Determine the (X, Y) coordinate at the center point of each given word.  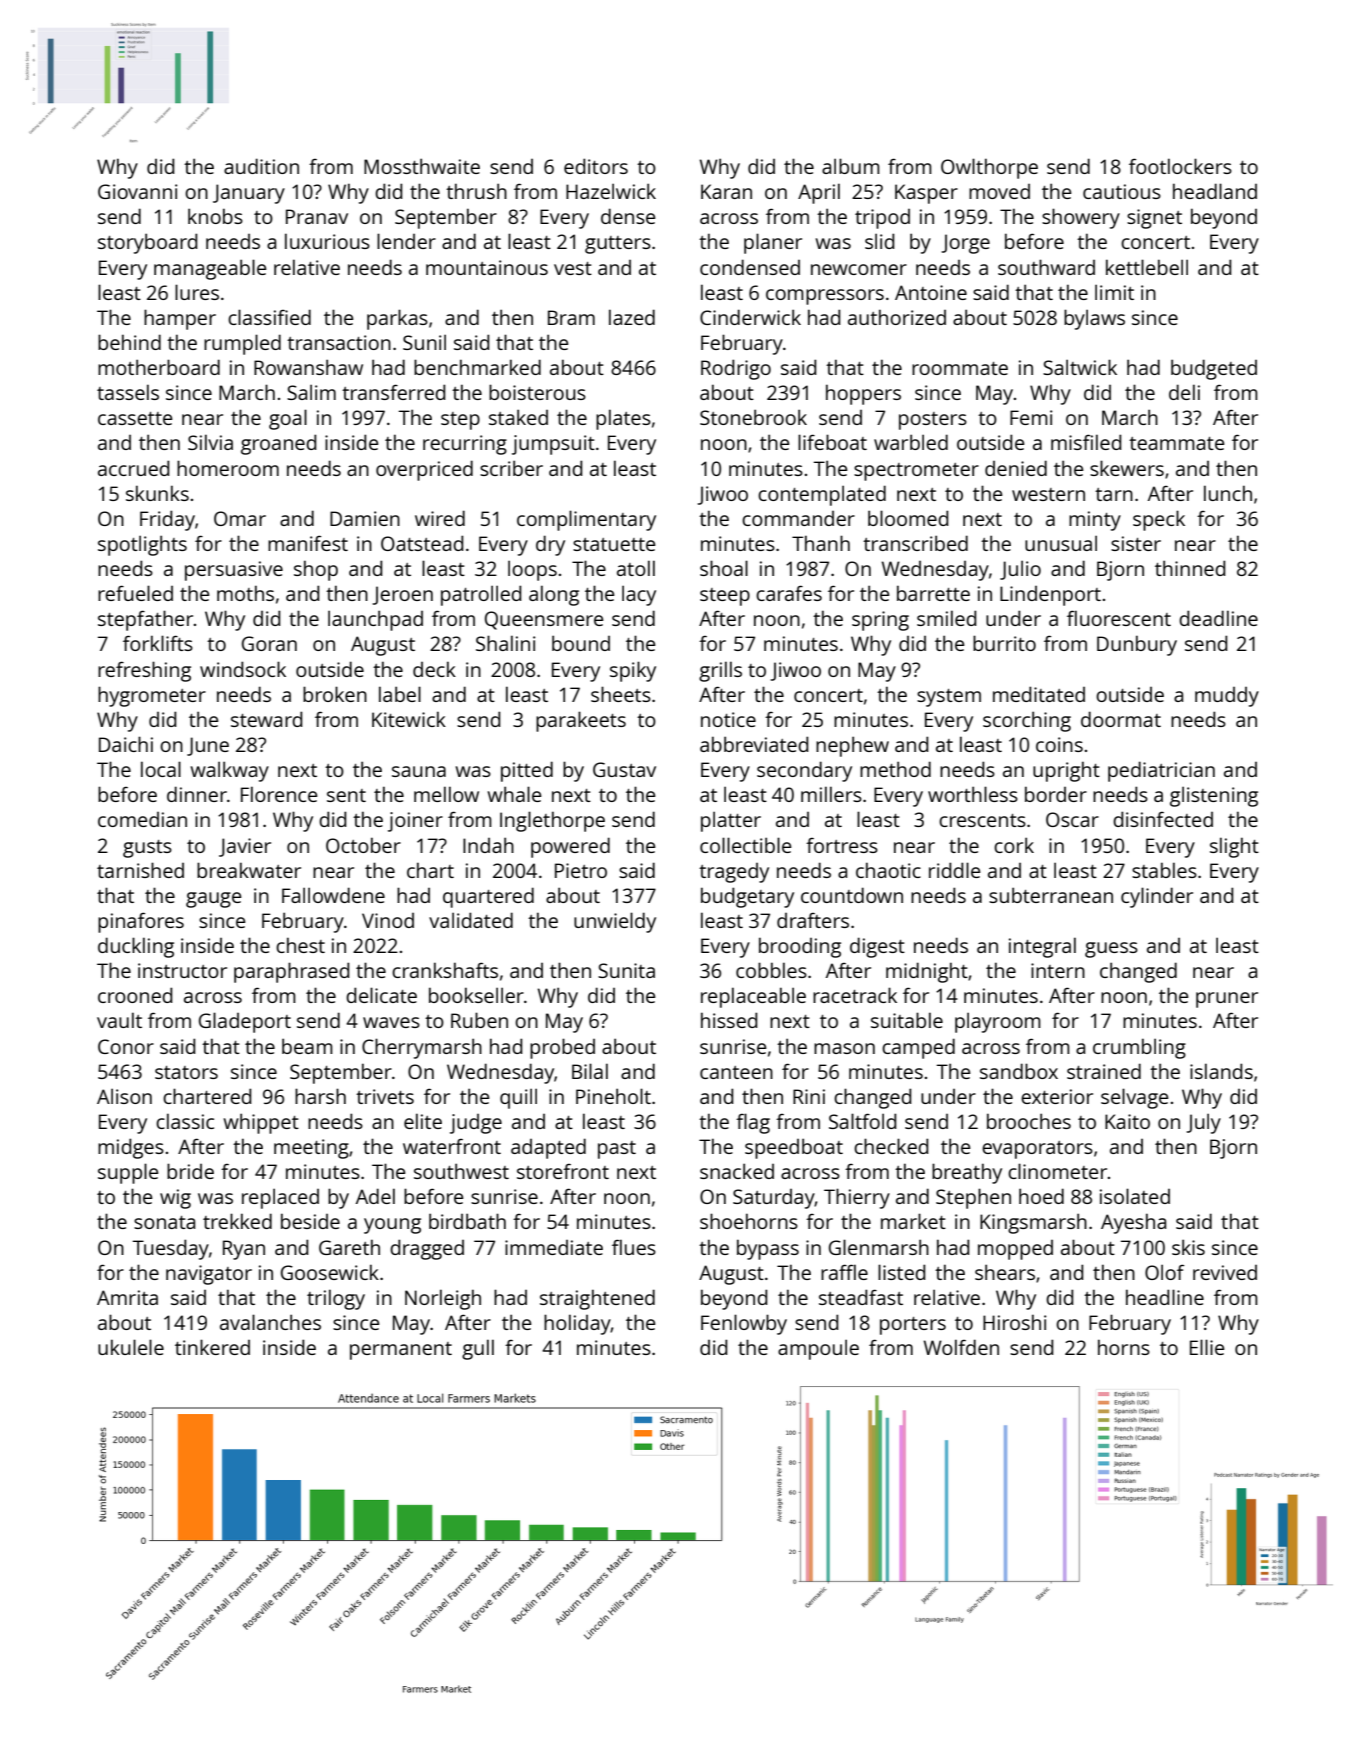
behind (129, 342)
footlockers (1180, 166)
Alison (124, 1096)
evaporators (1037, 1150)
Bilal (590, 1071)
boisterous (537, 392)
